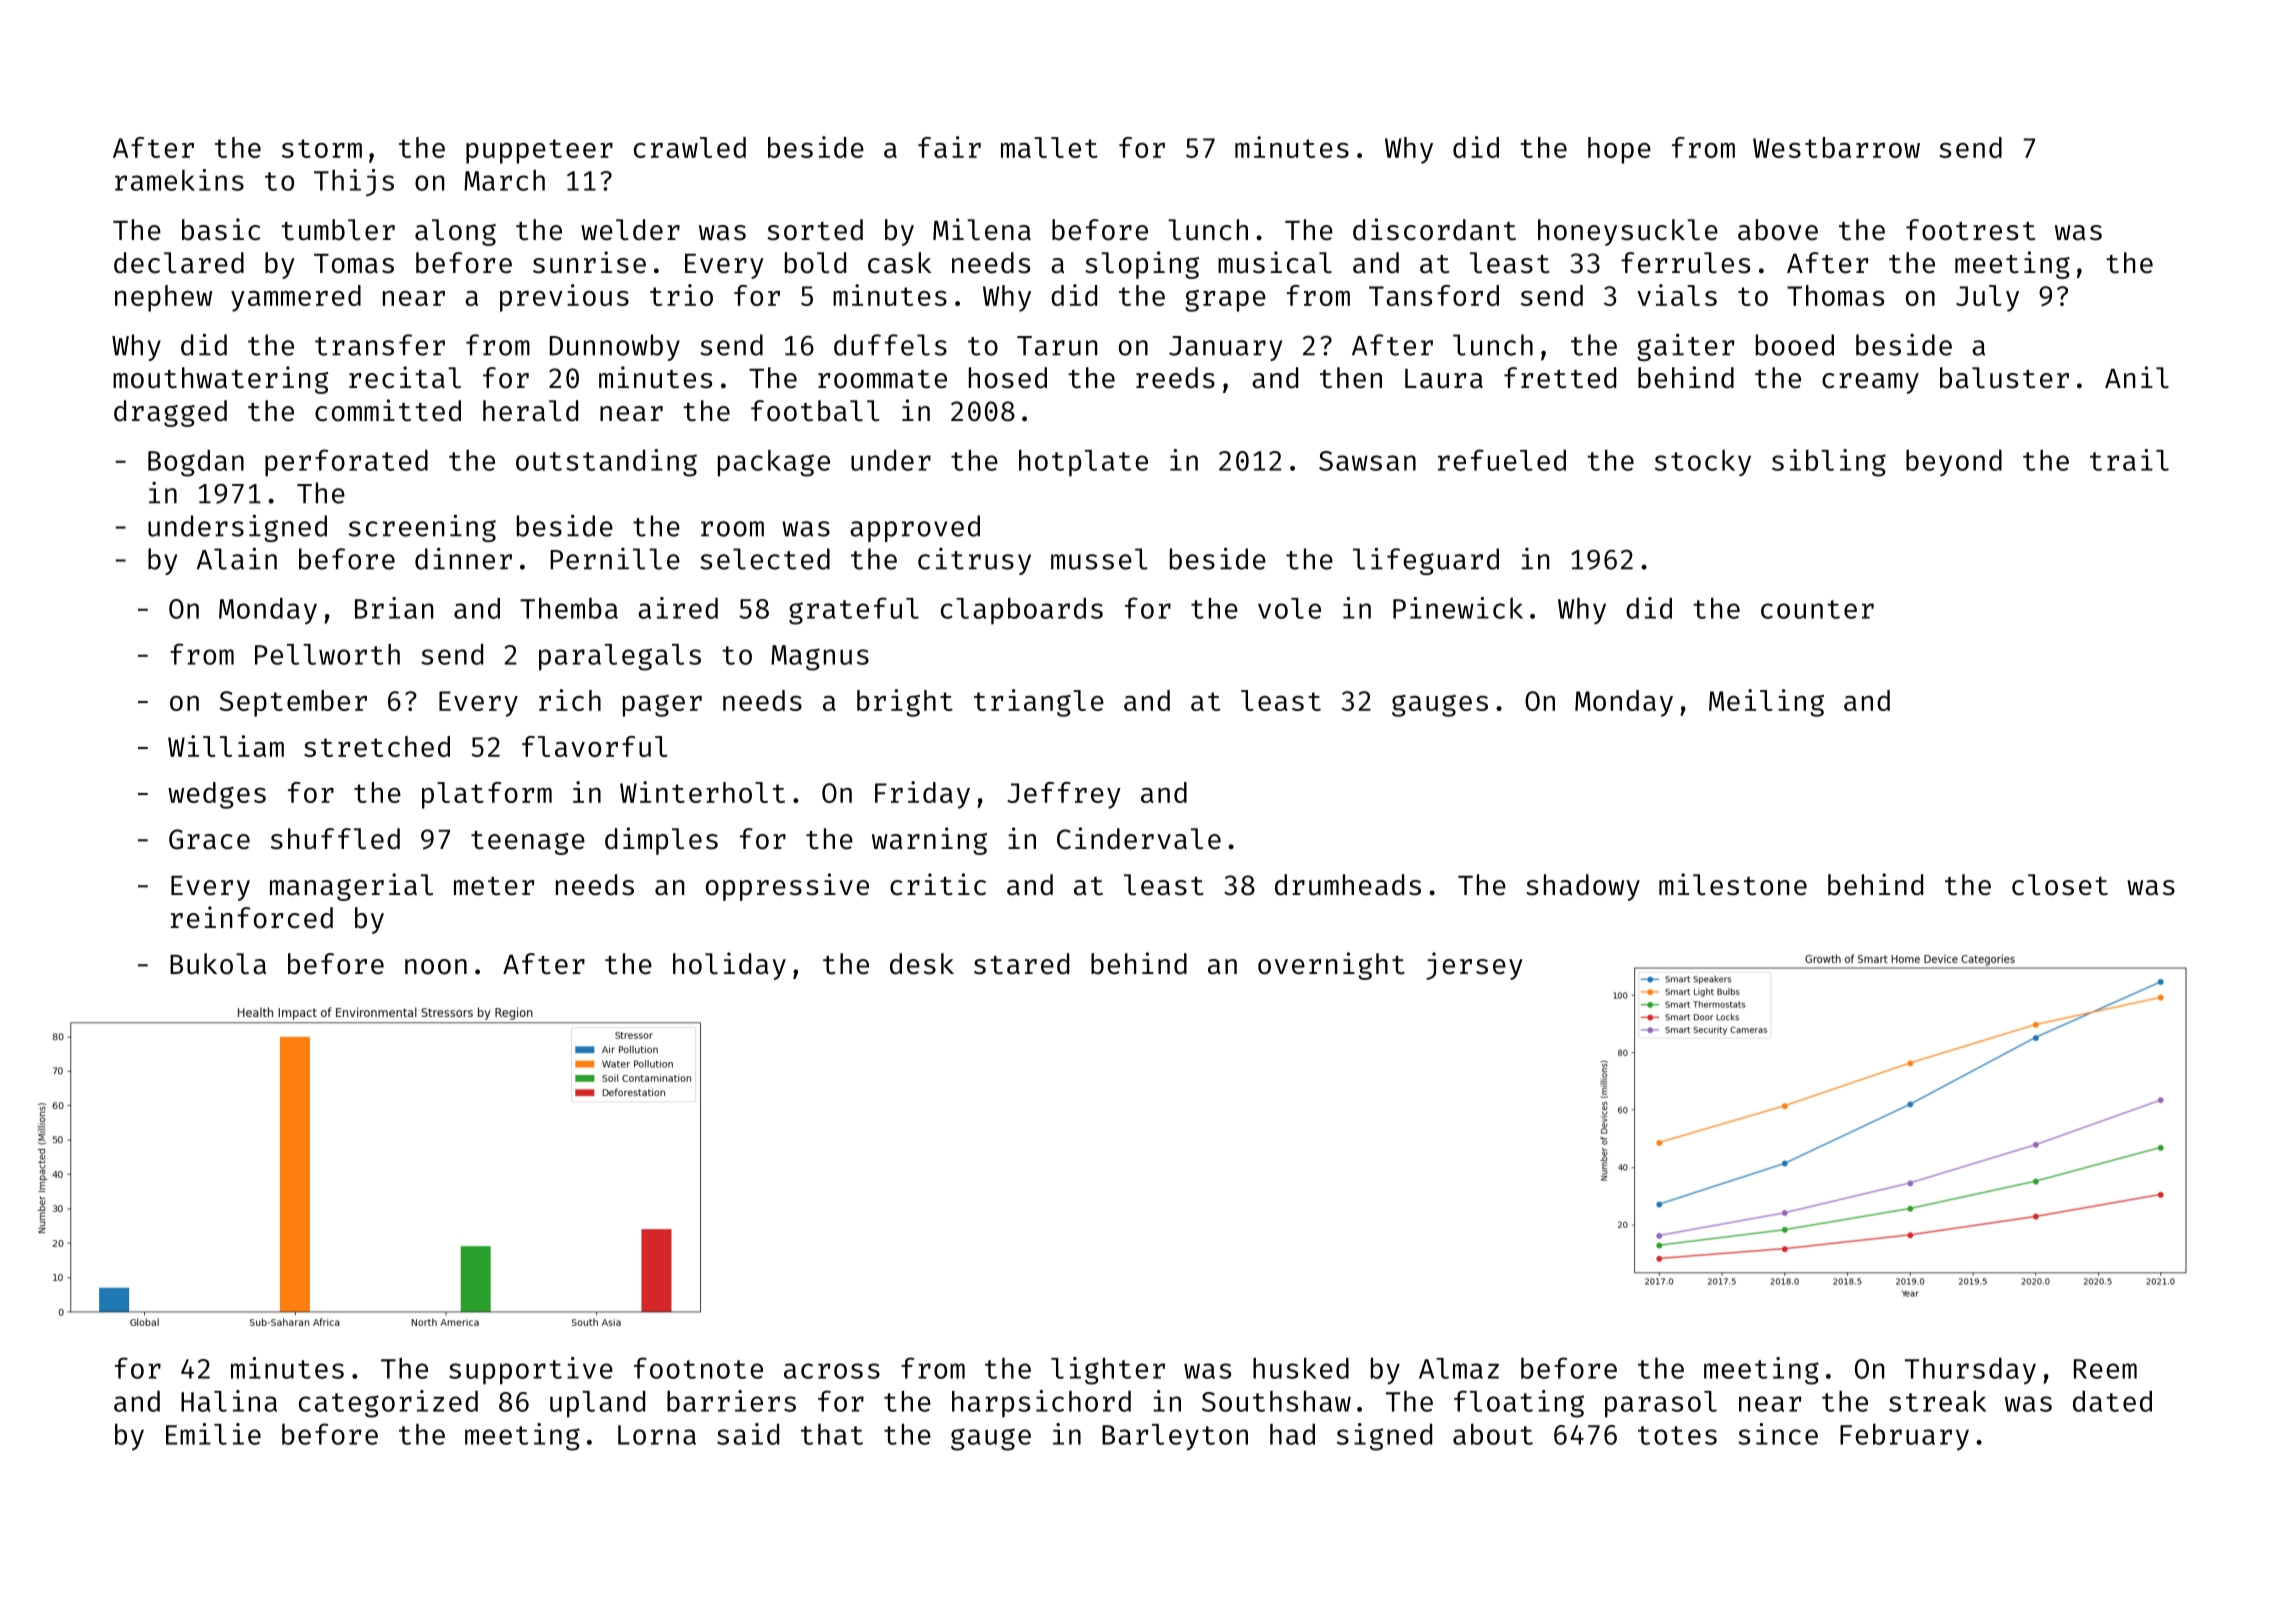  Describe the element at coordinates (1444, 379) in the screenshot. I see `Laura` at that location.
